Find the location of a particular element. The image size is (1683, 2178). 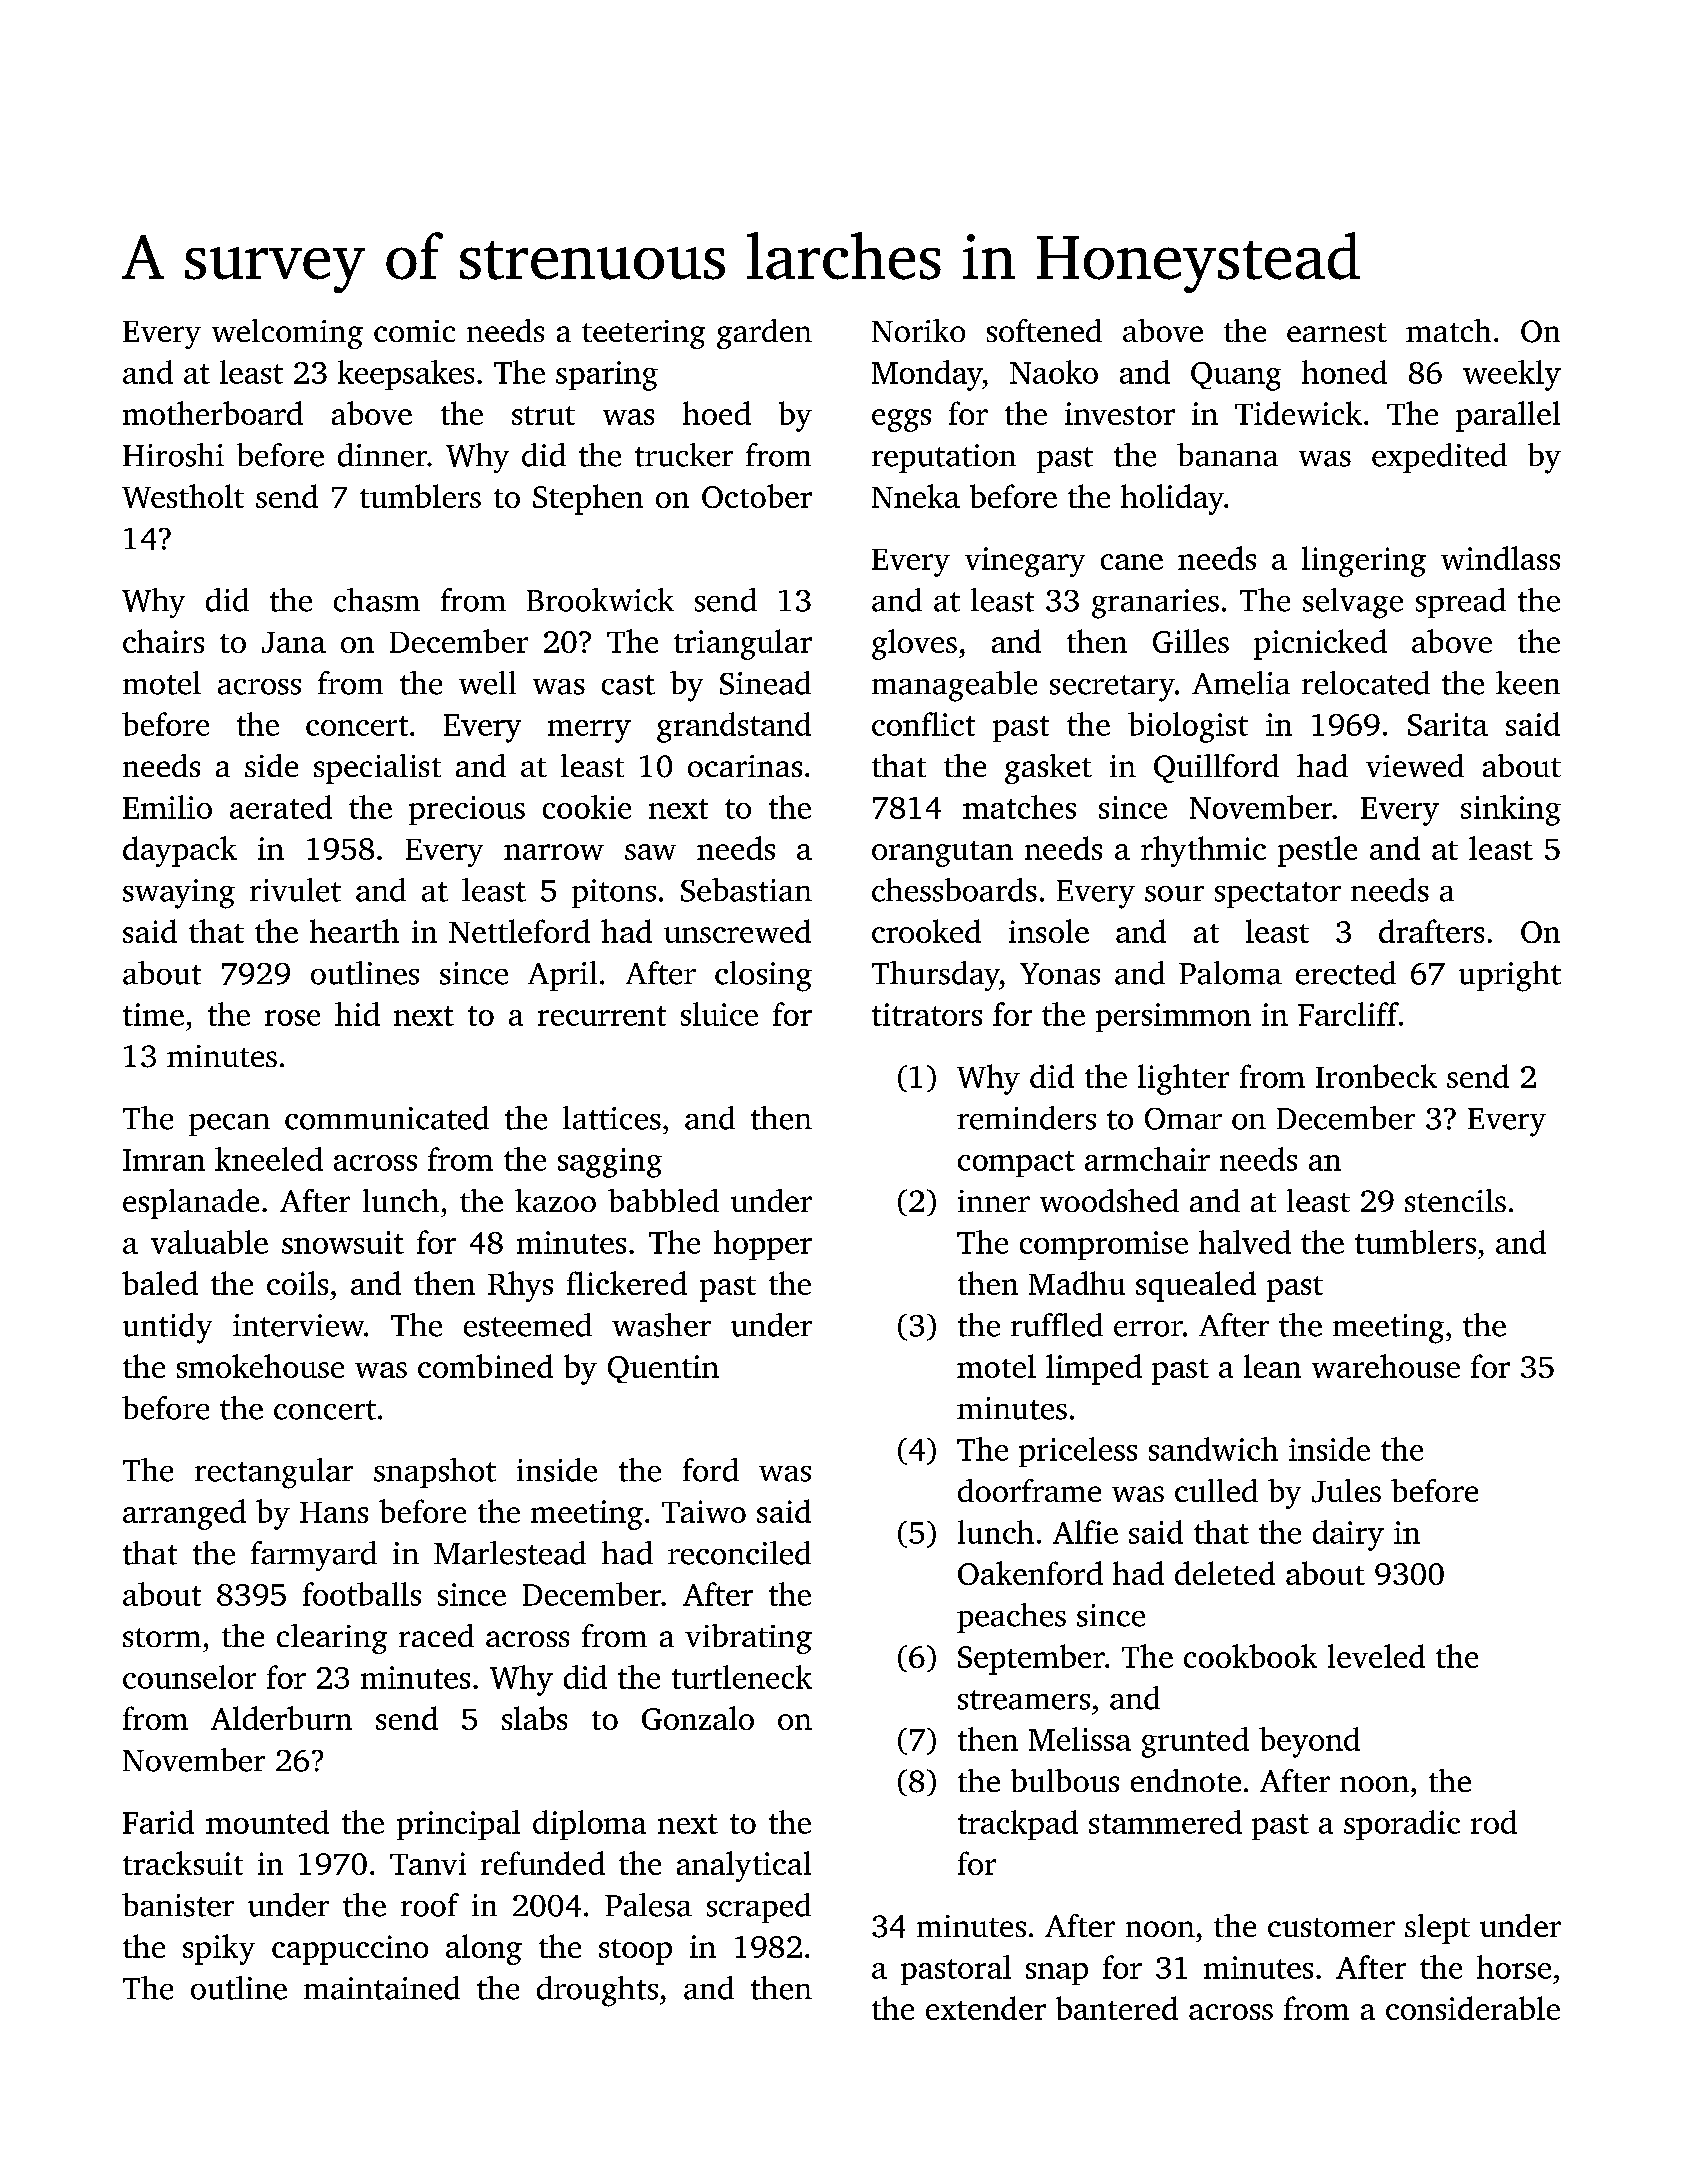

viewed is located at coordinates (1415, 765).
